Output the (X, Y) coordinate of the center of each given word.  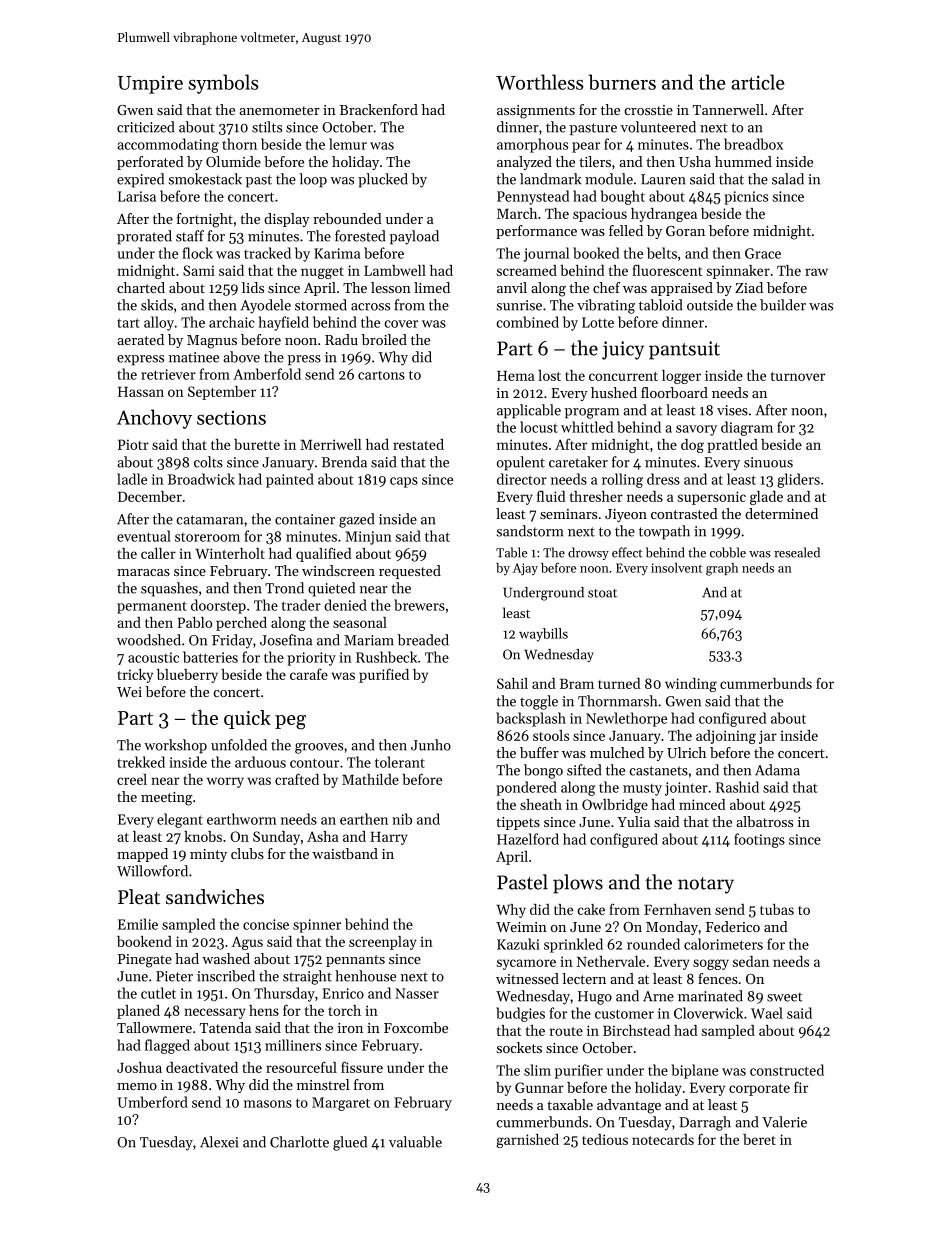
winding (691, 685)
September (222, 393)
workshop (175, 746)
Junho (431, 745)
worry (225, 782)
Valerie (784, 1122)
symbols (223, 84)
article (757, 82)
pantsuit (684, 350)
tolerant (400, 762)
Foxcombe (416, 1027)
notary (706, 885)
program (592, 413)
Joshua (139, 1067)
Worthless (539, 82)
